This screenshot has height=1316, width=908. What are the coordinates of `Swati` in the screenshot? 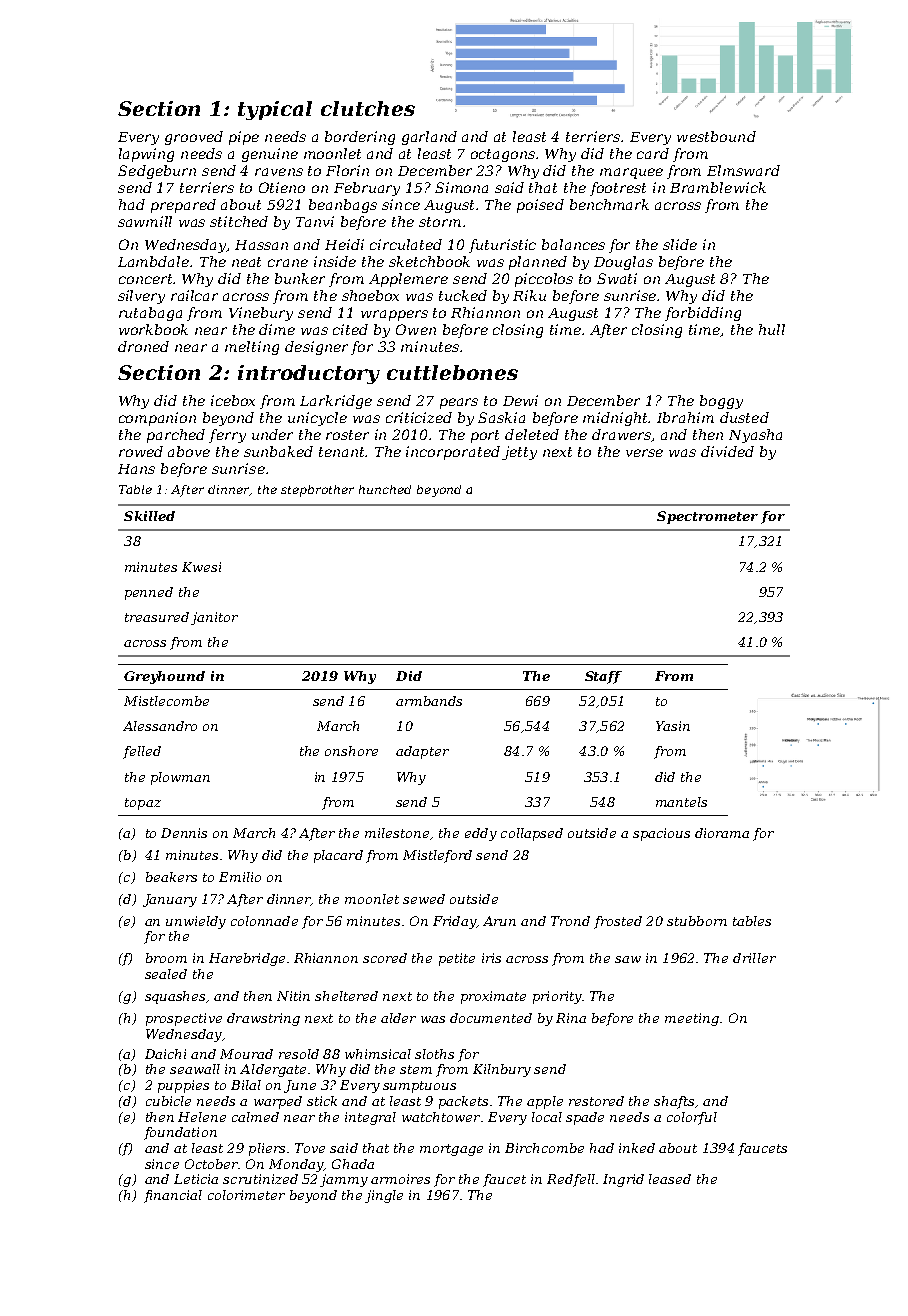 It's located at (617, 278).
